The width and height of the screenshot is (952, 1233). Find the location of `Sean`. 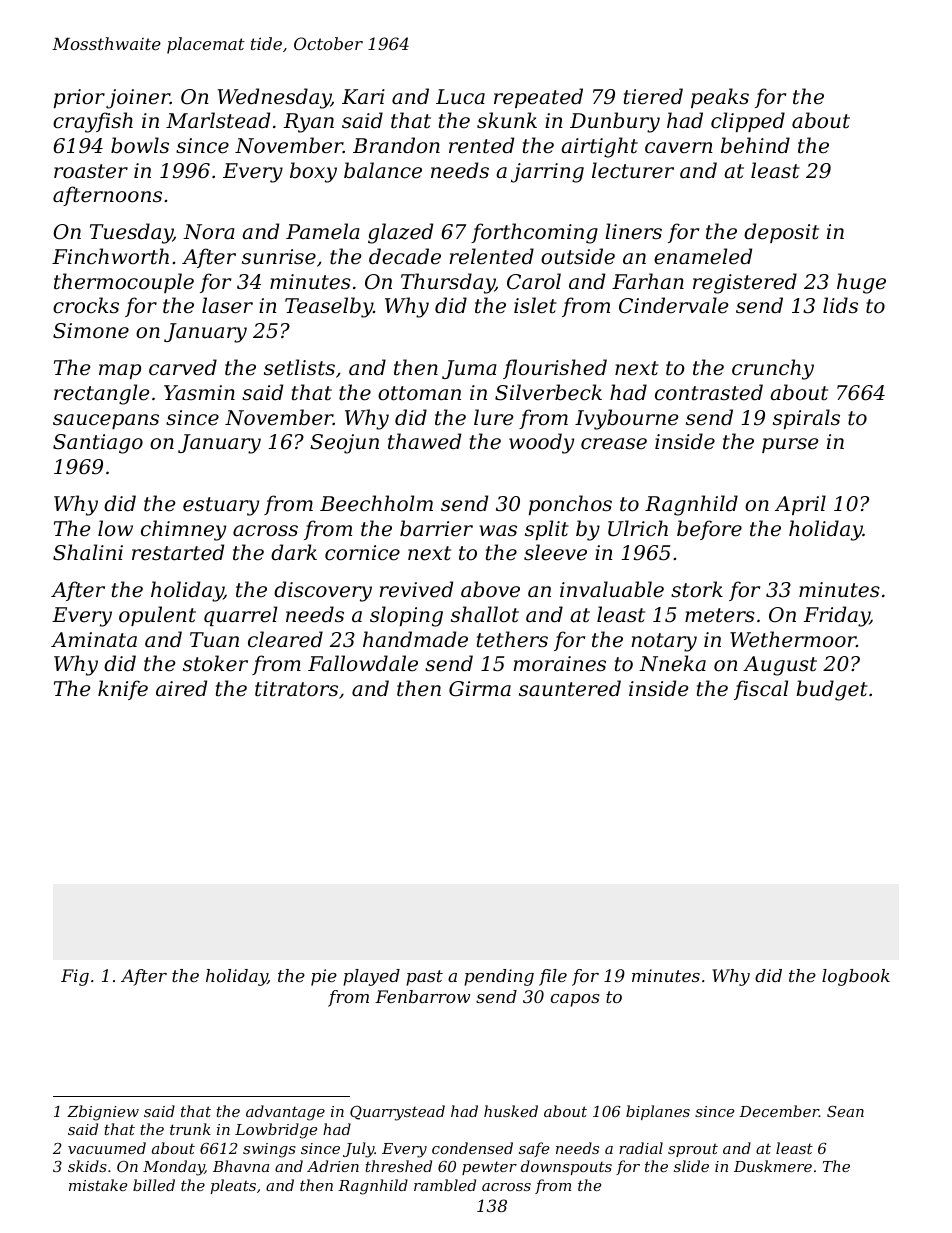

Sean is located at coordinates (845, 1111).
